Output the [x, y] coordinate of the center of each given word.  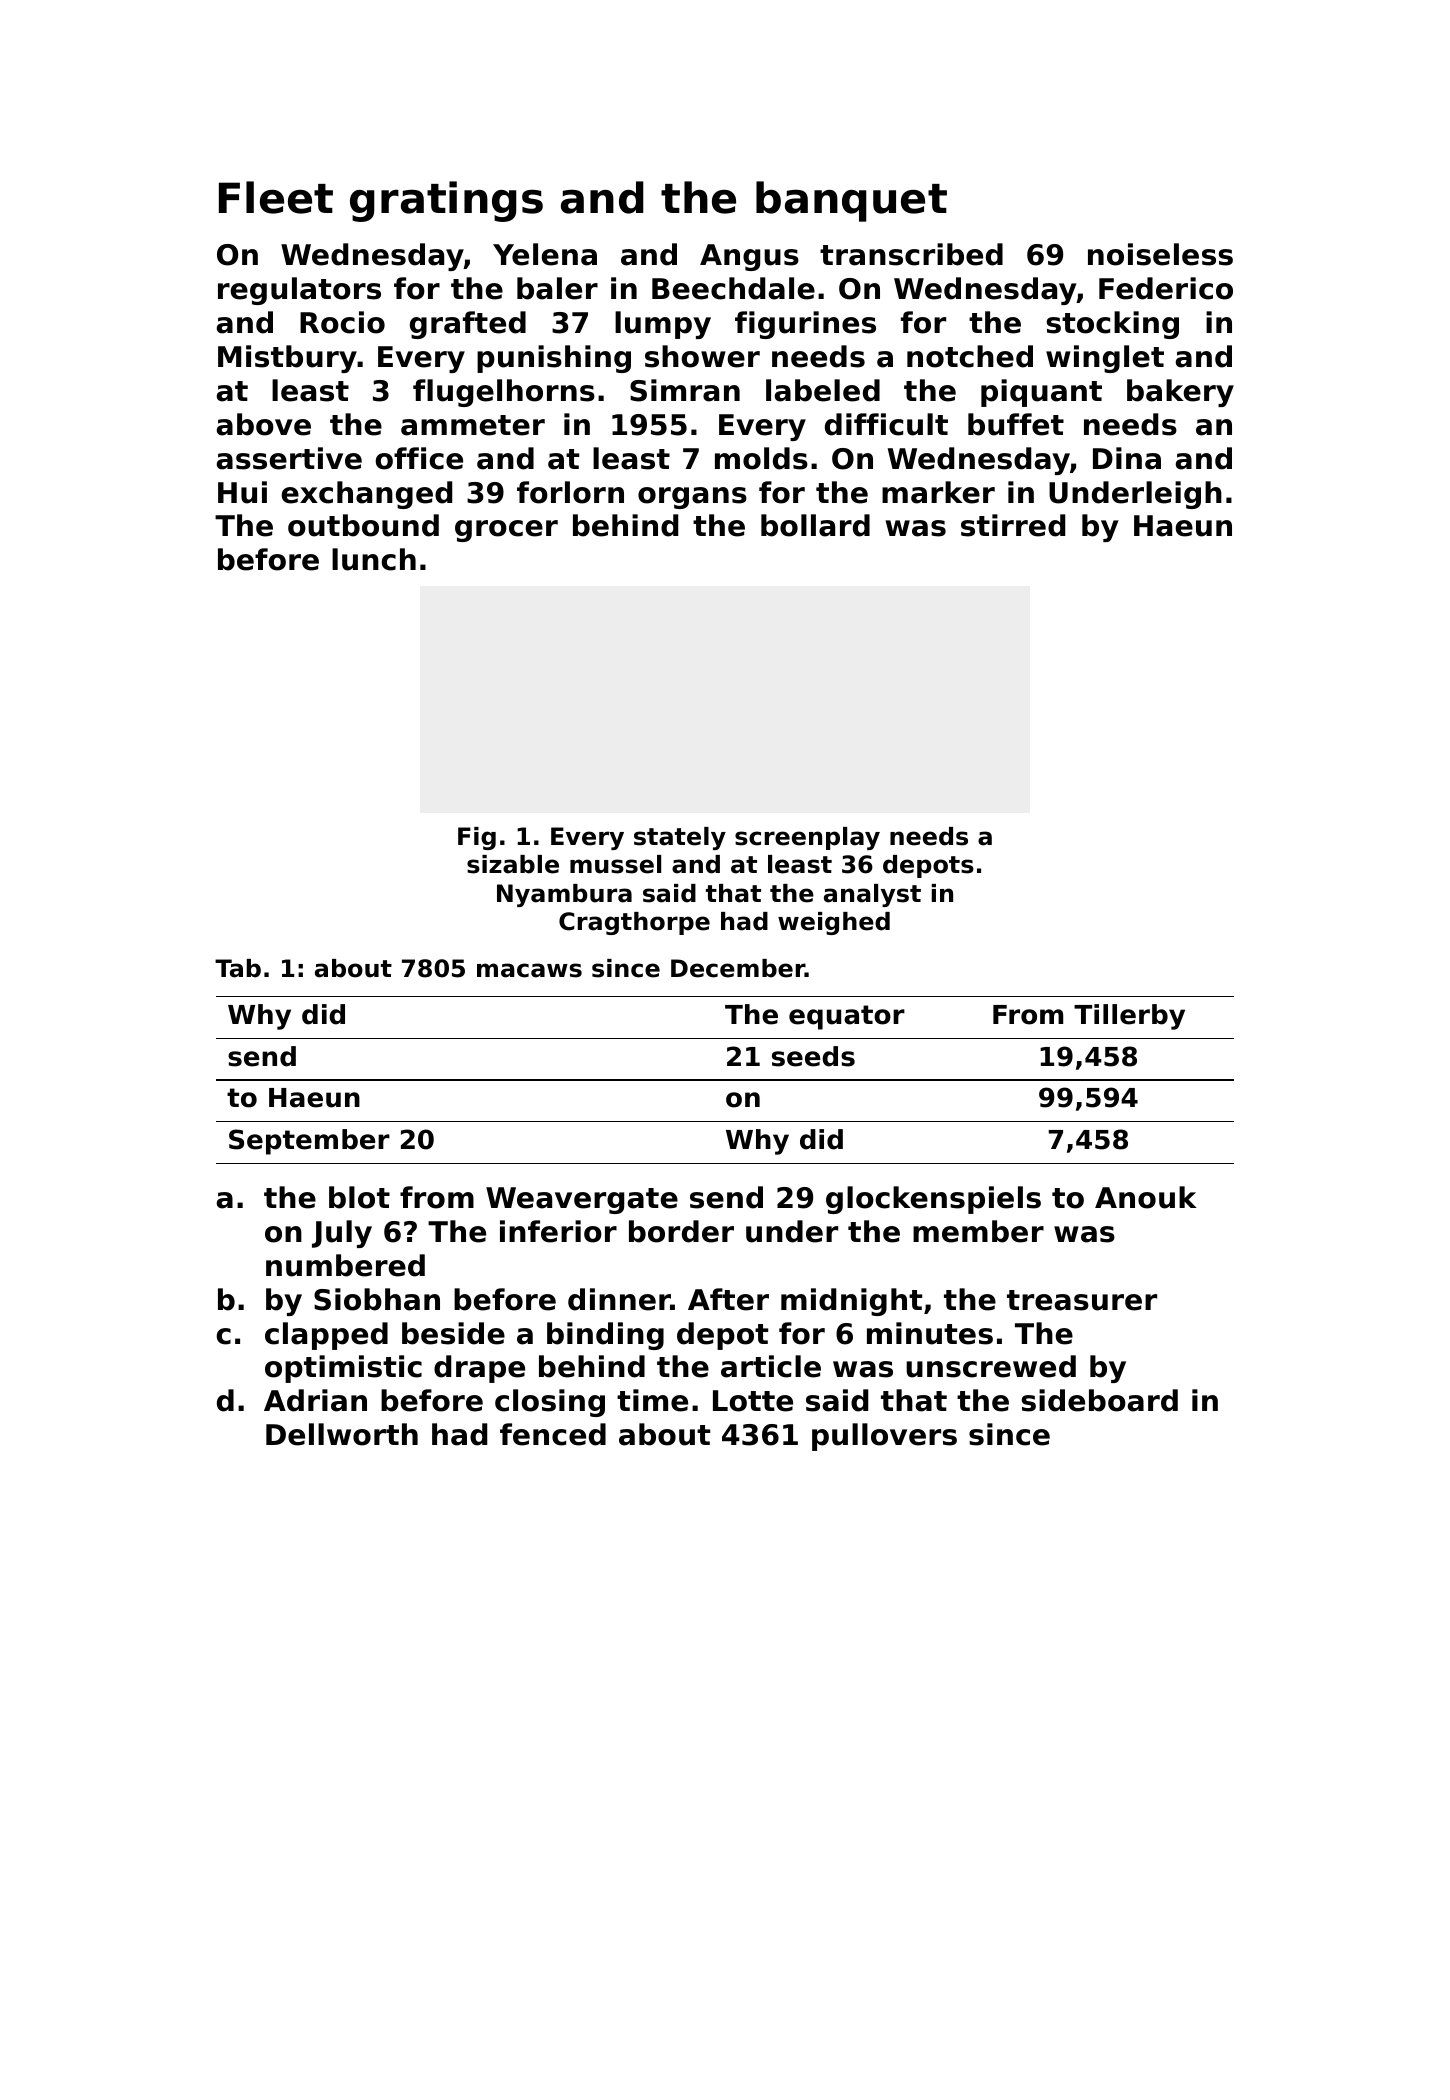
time [652, 1400]
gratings [446, 201]
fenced [553, 1434]
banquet [851, 201]
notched [970, 356]
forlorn [570, 492]
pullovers [884, 1437]
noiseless [1160, 254]
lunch [374, 559]
